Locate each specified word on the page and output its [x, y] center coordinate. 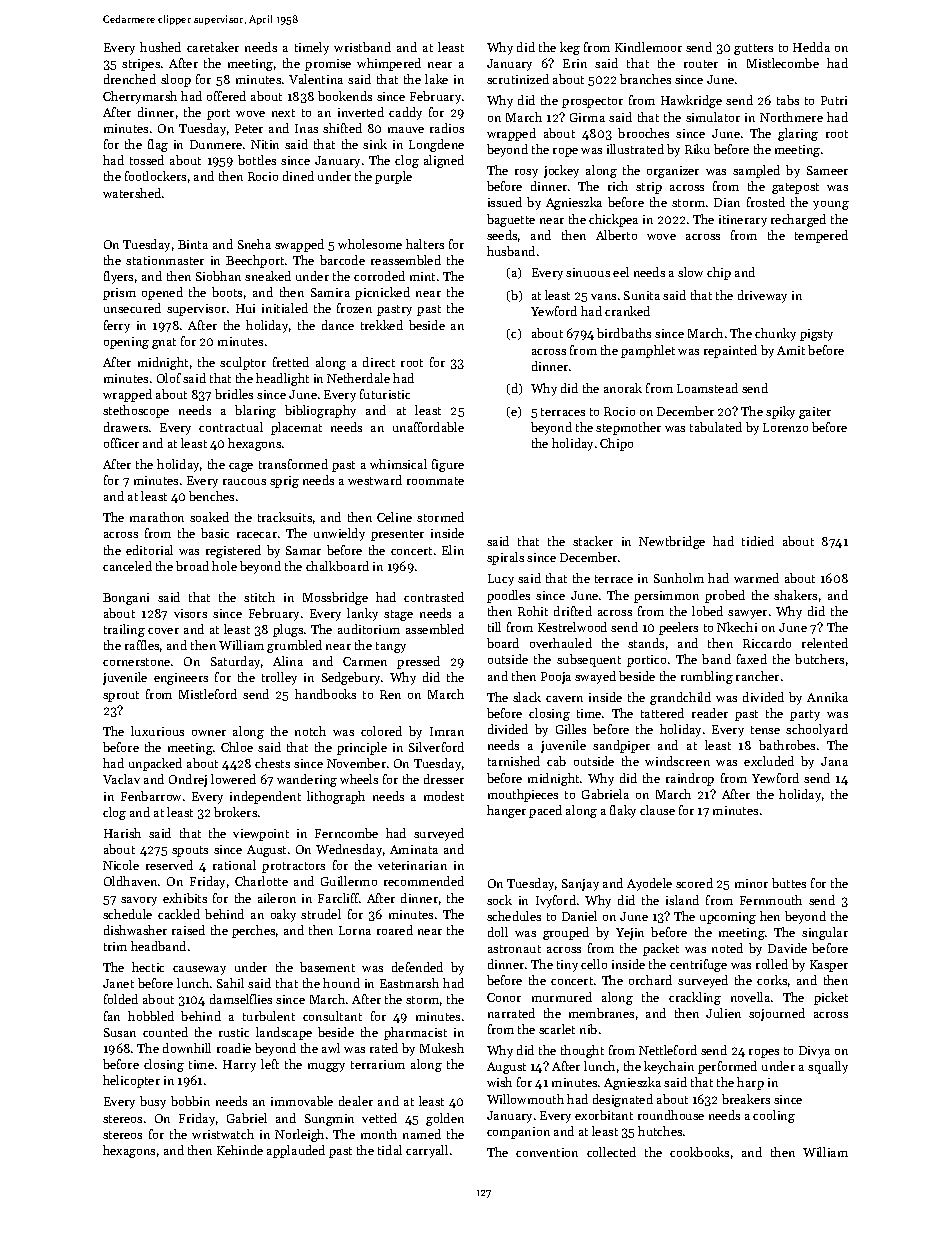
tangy [391, 647]
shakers [795, 595]
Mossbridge [335, 598]
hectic [148, 967]
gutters [753, 49]
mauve [406, 130]
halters [425, 244]
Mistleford [208, 694]
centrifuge [698, 965]
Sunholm [679, 578]
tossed [147, 160]
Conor [504, 997]
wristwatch [223, 1134]
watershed [132, 193]
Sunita [642, 295]
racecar [257, 535]
